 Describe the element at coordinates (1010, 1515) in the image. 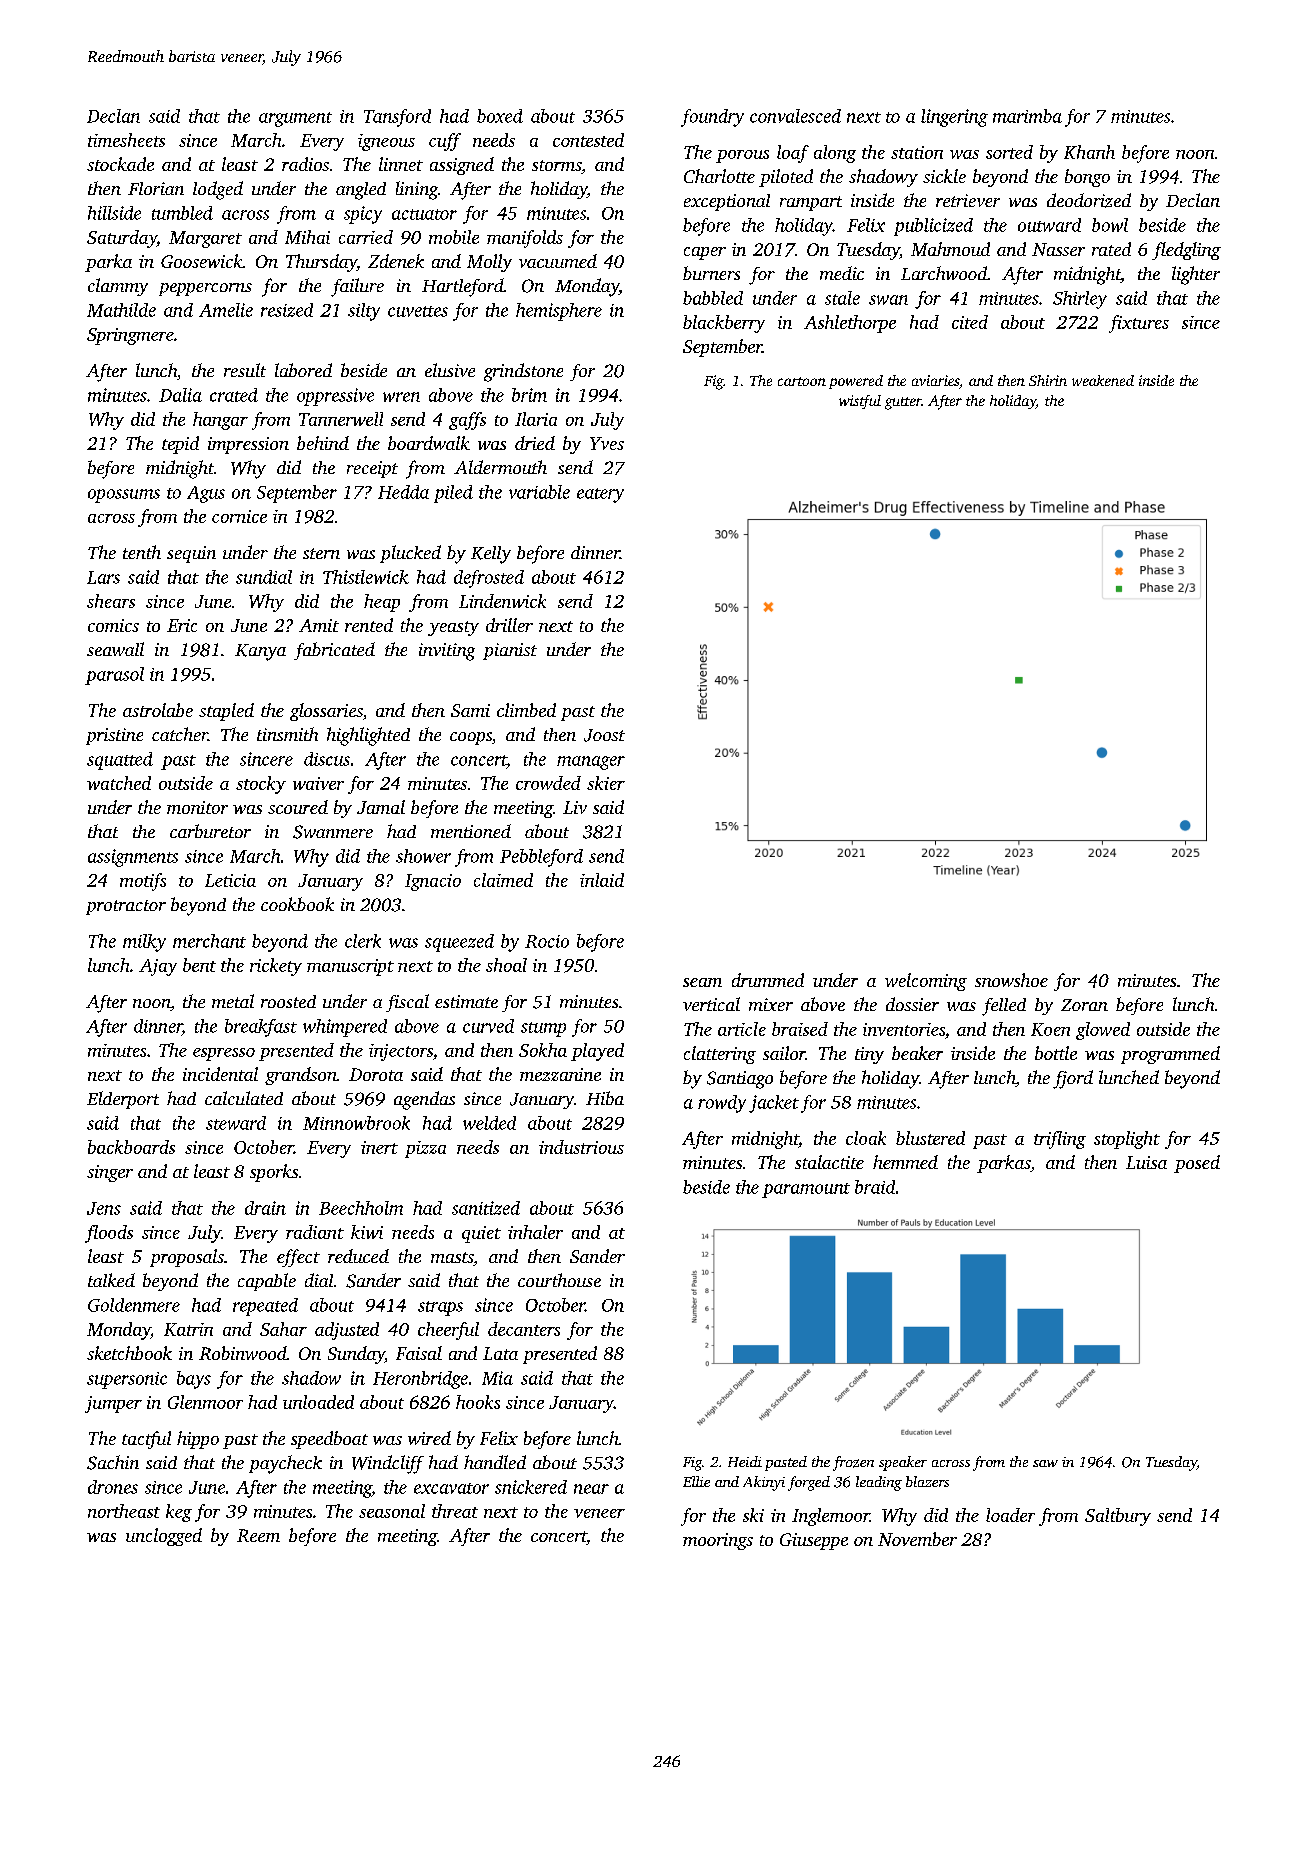

I see `loader` at that location.
